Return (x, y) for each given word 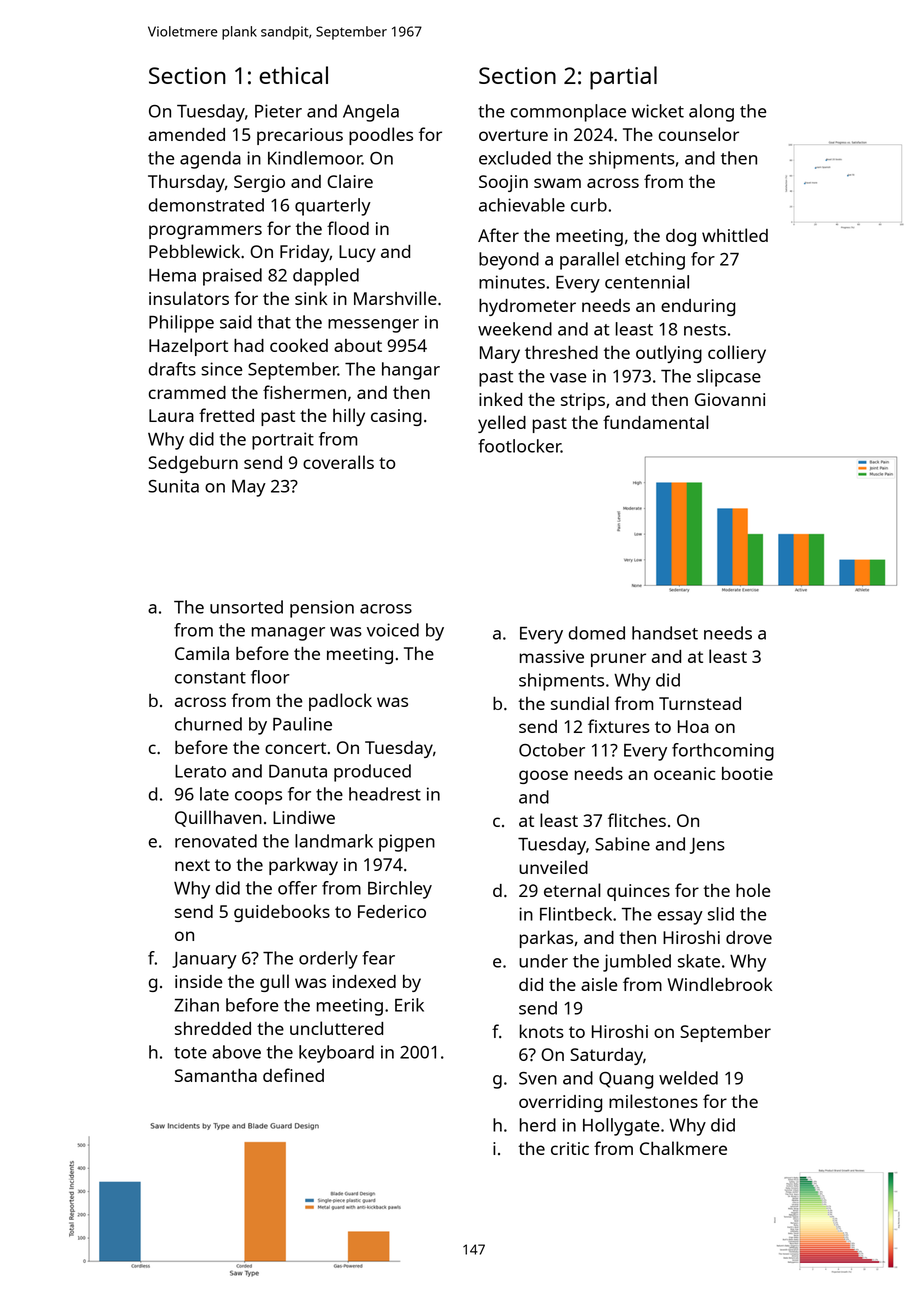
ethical (293, 75)
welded (688, 1078)
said (236, 322)
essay (680, 918)
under (543, 961)
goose (543, 777)
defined (293, 1075)
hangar (411, 371)
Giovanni (730, 399)
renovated (216, 841)
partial (623, 78)
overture (513, 135)
